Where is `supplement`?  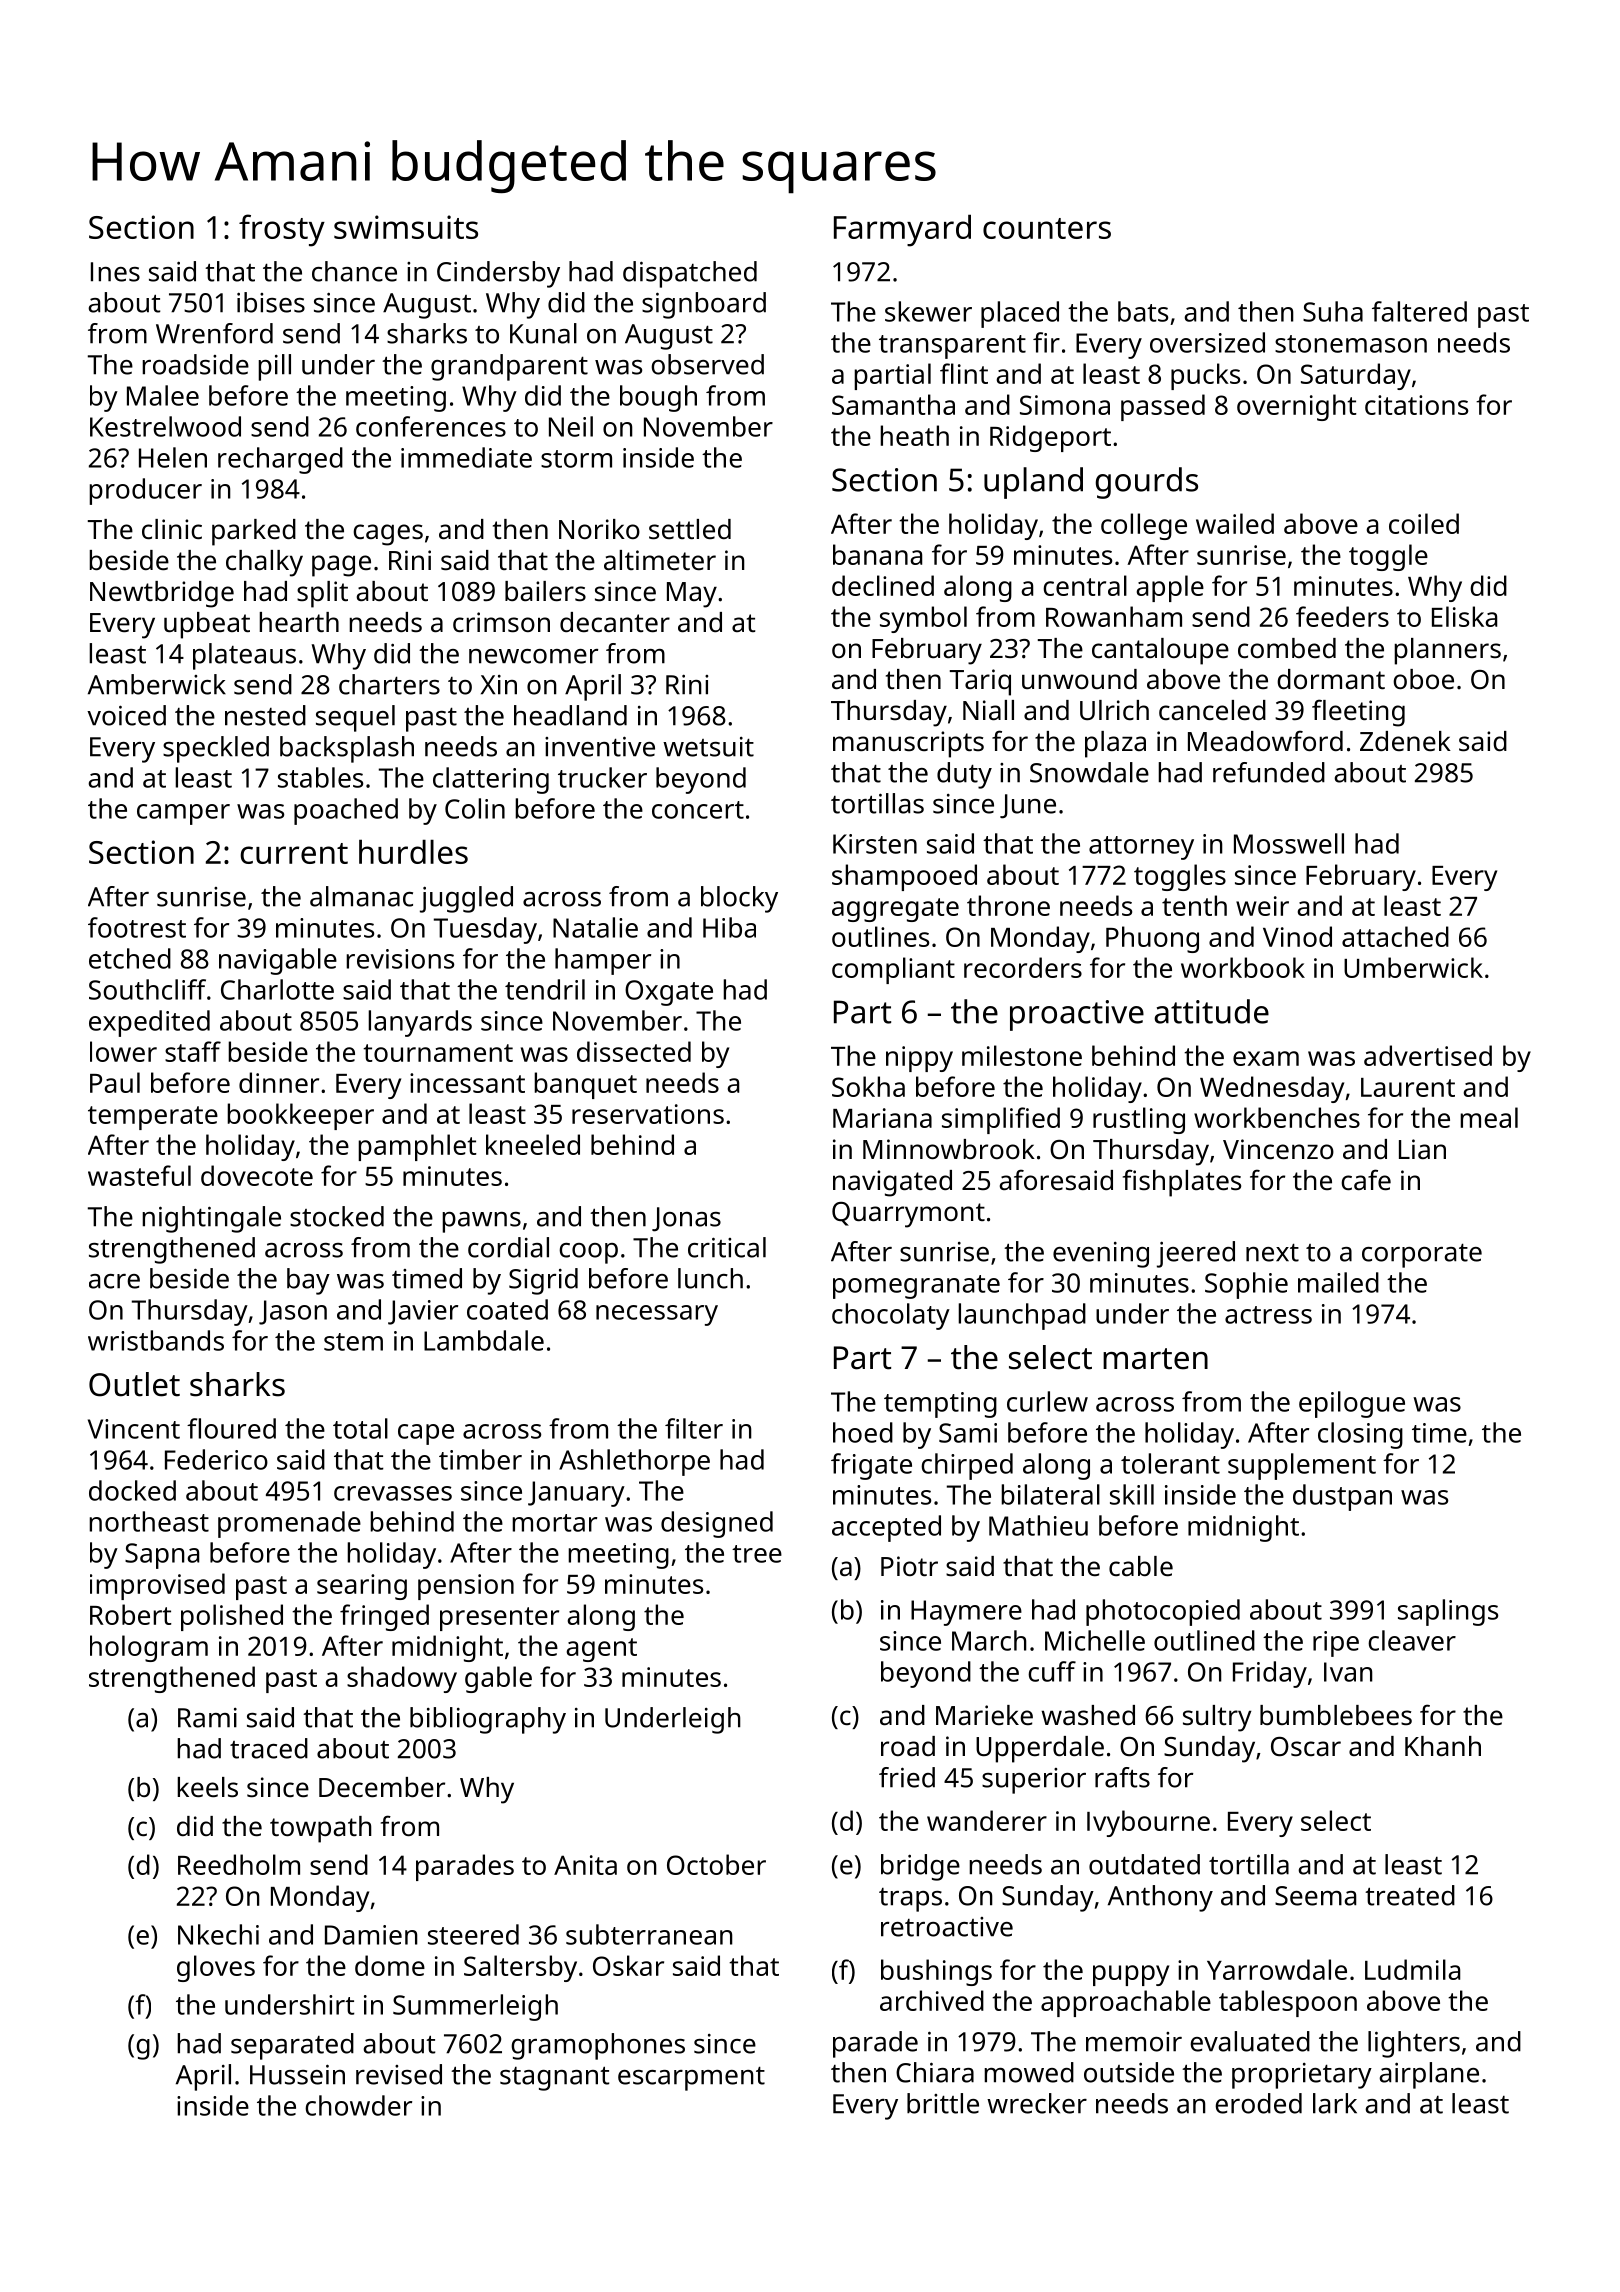
supplement is located at coordinates (1302, 1466).
